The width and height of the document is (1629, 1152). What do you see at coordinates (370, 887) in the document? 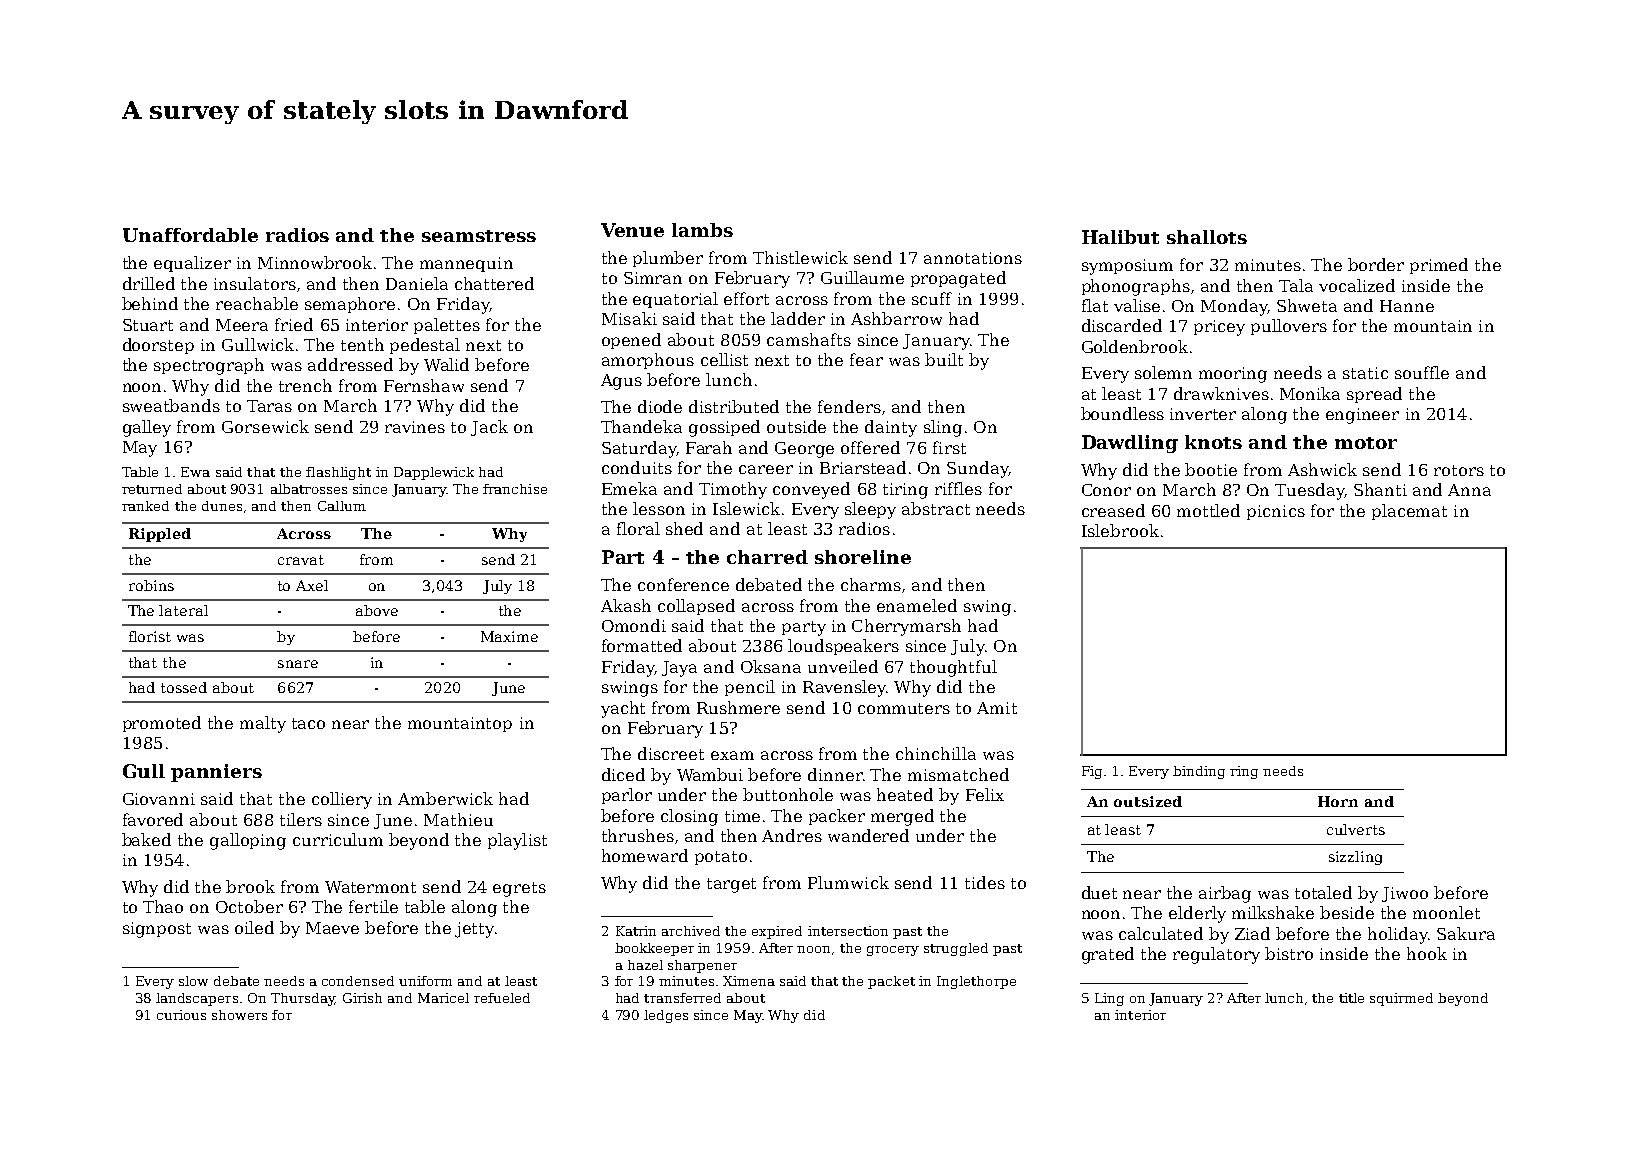
I see `Watermont` at bounding box center [370, 887].
